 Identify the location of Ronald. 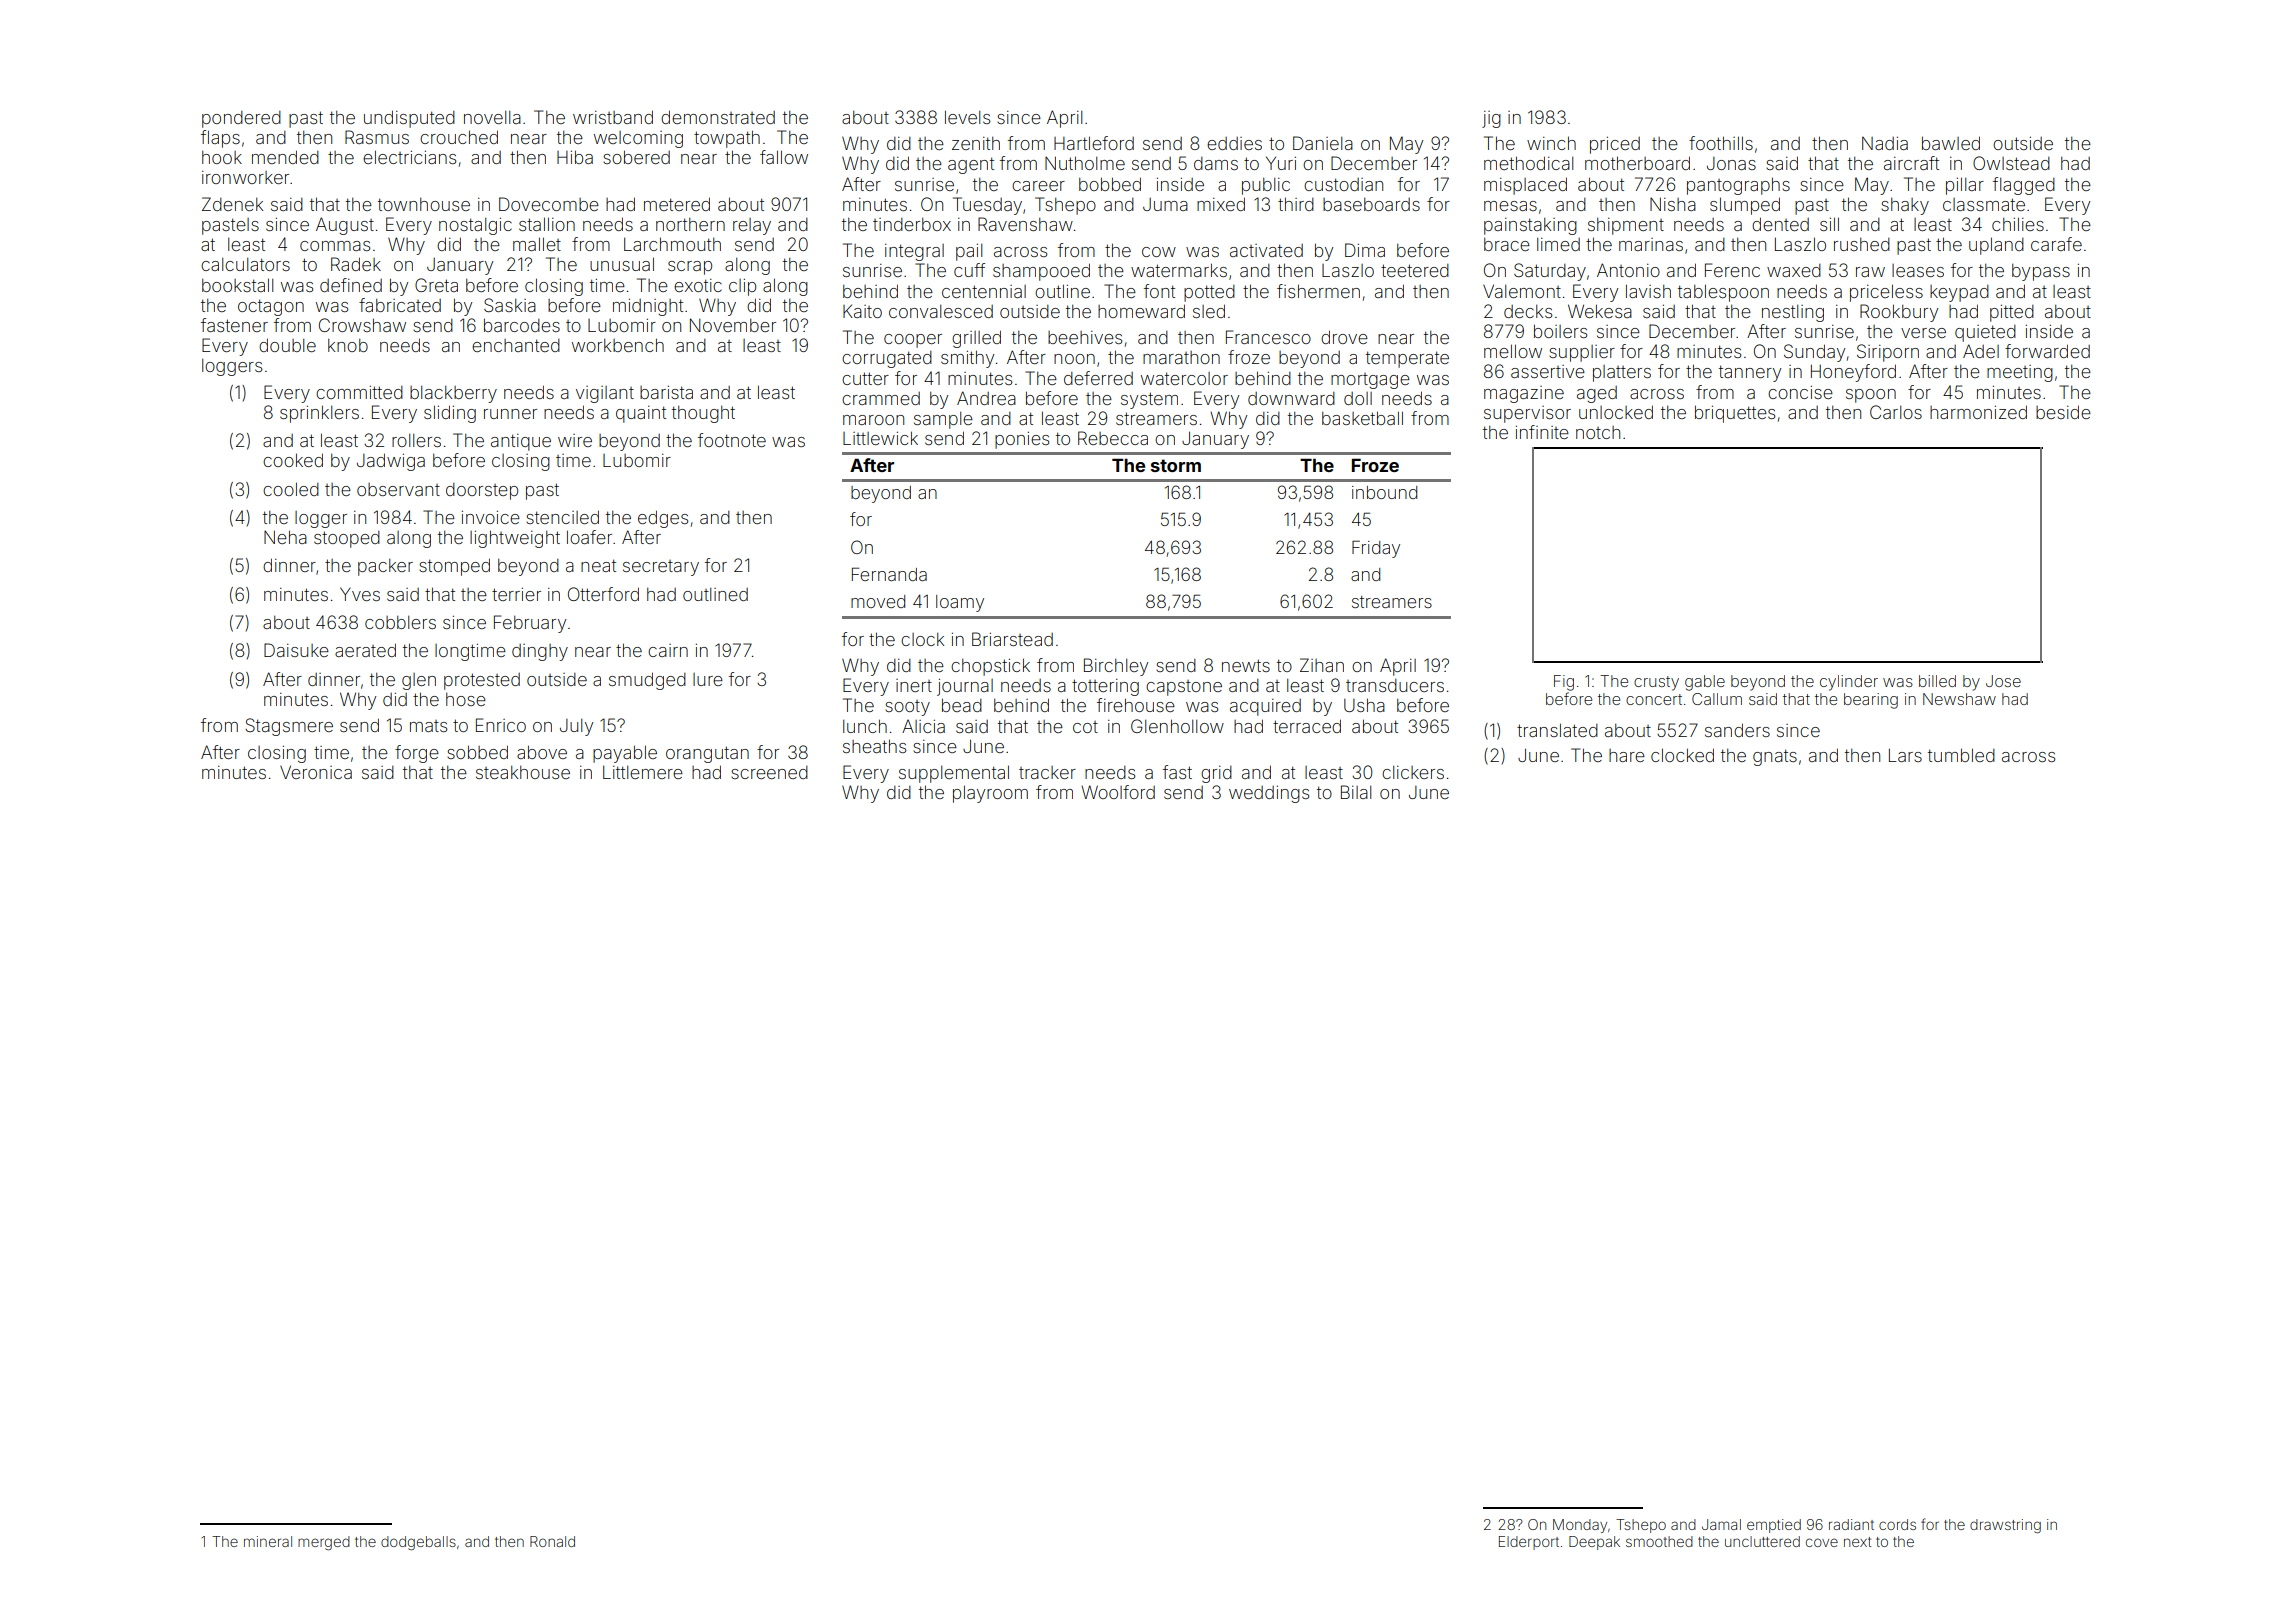
(552, 1541).
